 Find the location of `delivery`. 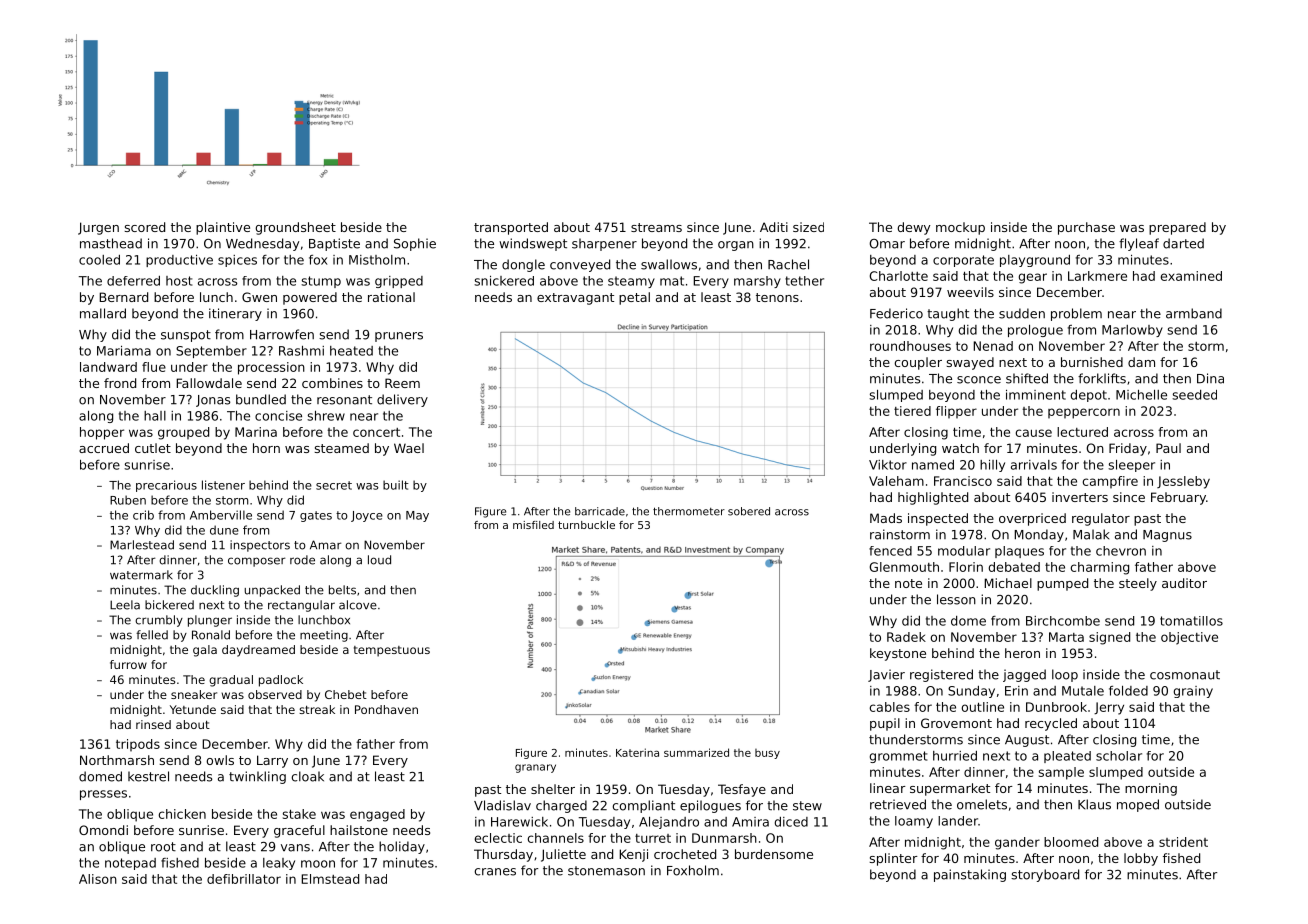

delivery is located at coordinates (402, 400).
